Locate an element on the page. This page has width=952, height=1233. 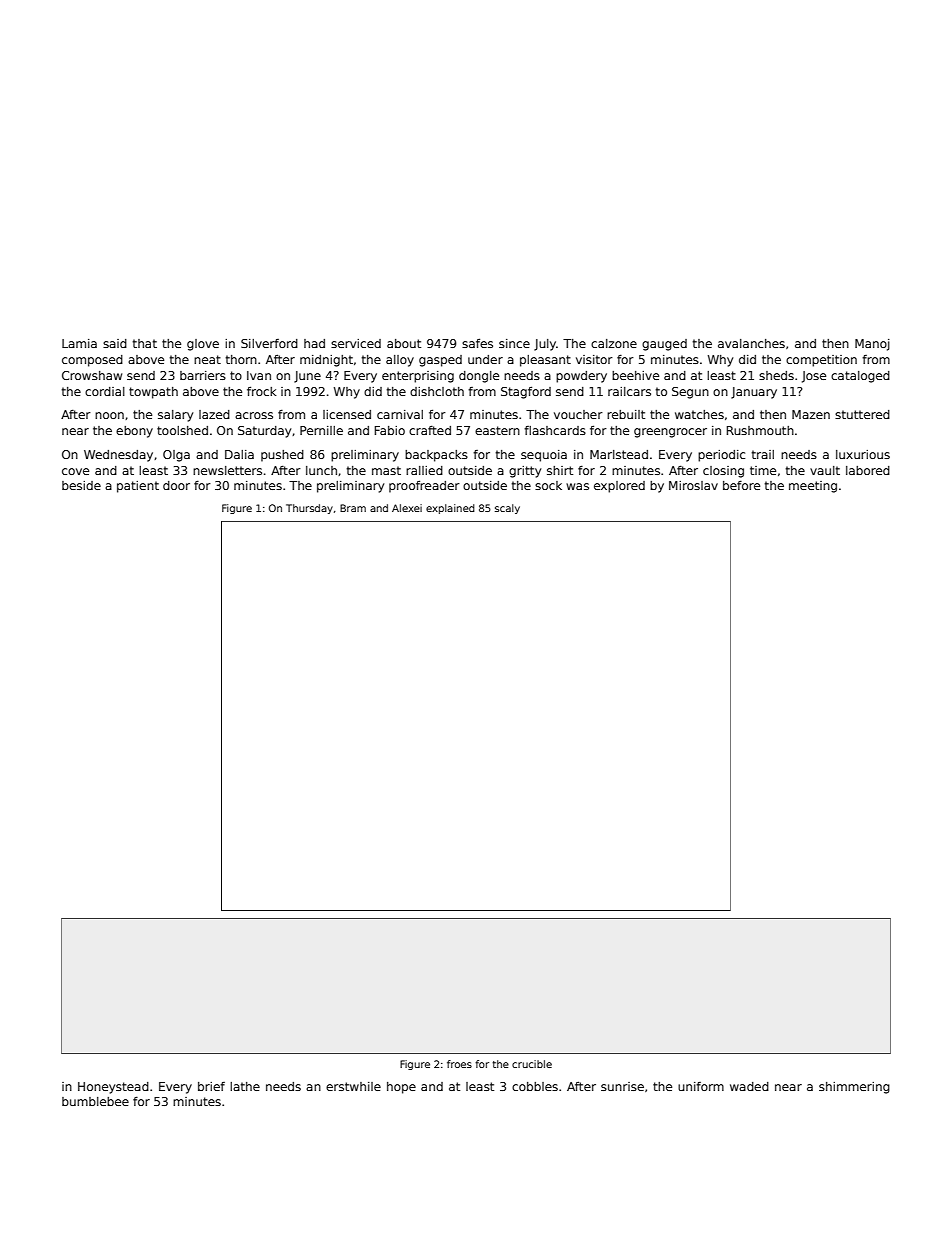
Honeystead is located at coordinates (113, 1088).
